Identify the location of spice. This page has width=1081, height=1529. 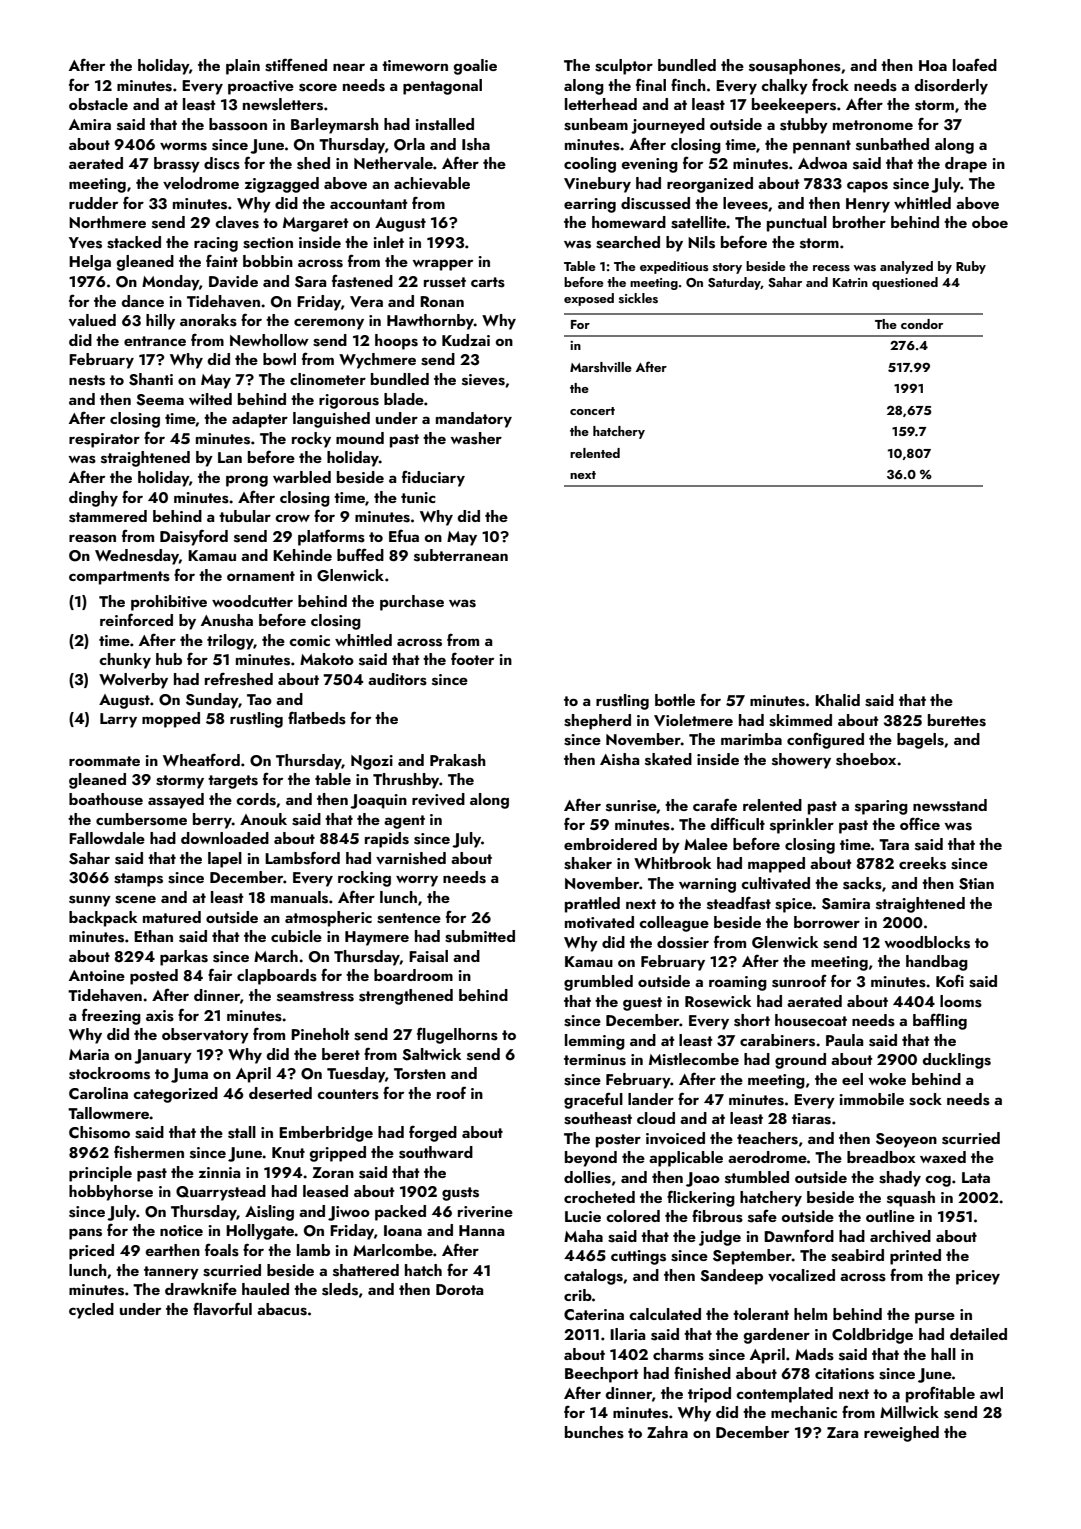
(793, 905).
